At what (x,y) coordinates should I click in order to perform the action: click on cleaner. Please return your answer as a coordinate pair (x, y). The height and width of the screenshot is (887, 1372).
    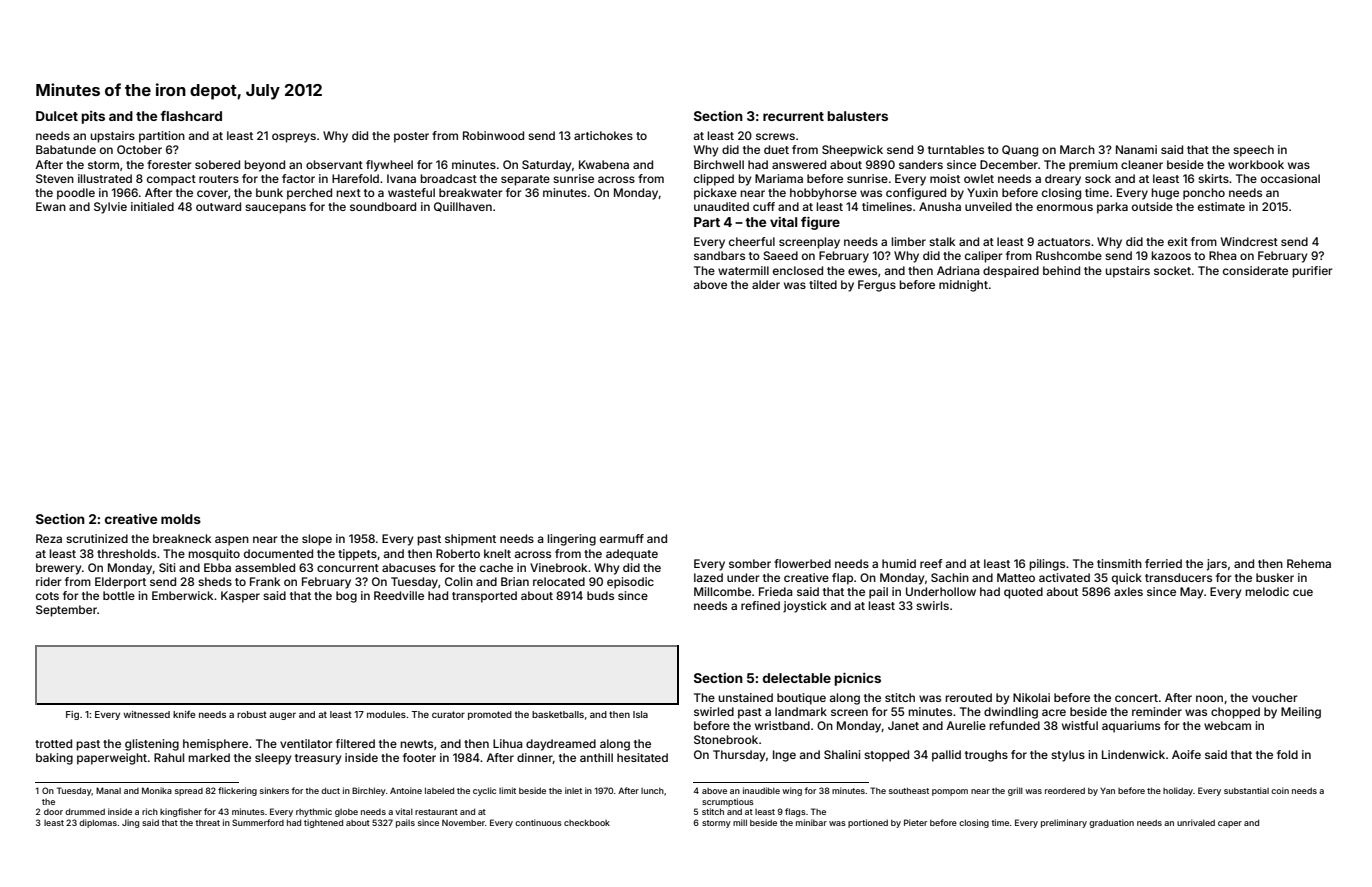
    Looking at the image, I should click on (1142, 164).
